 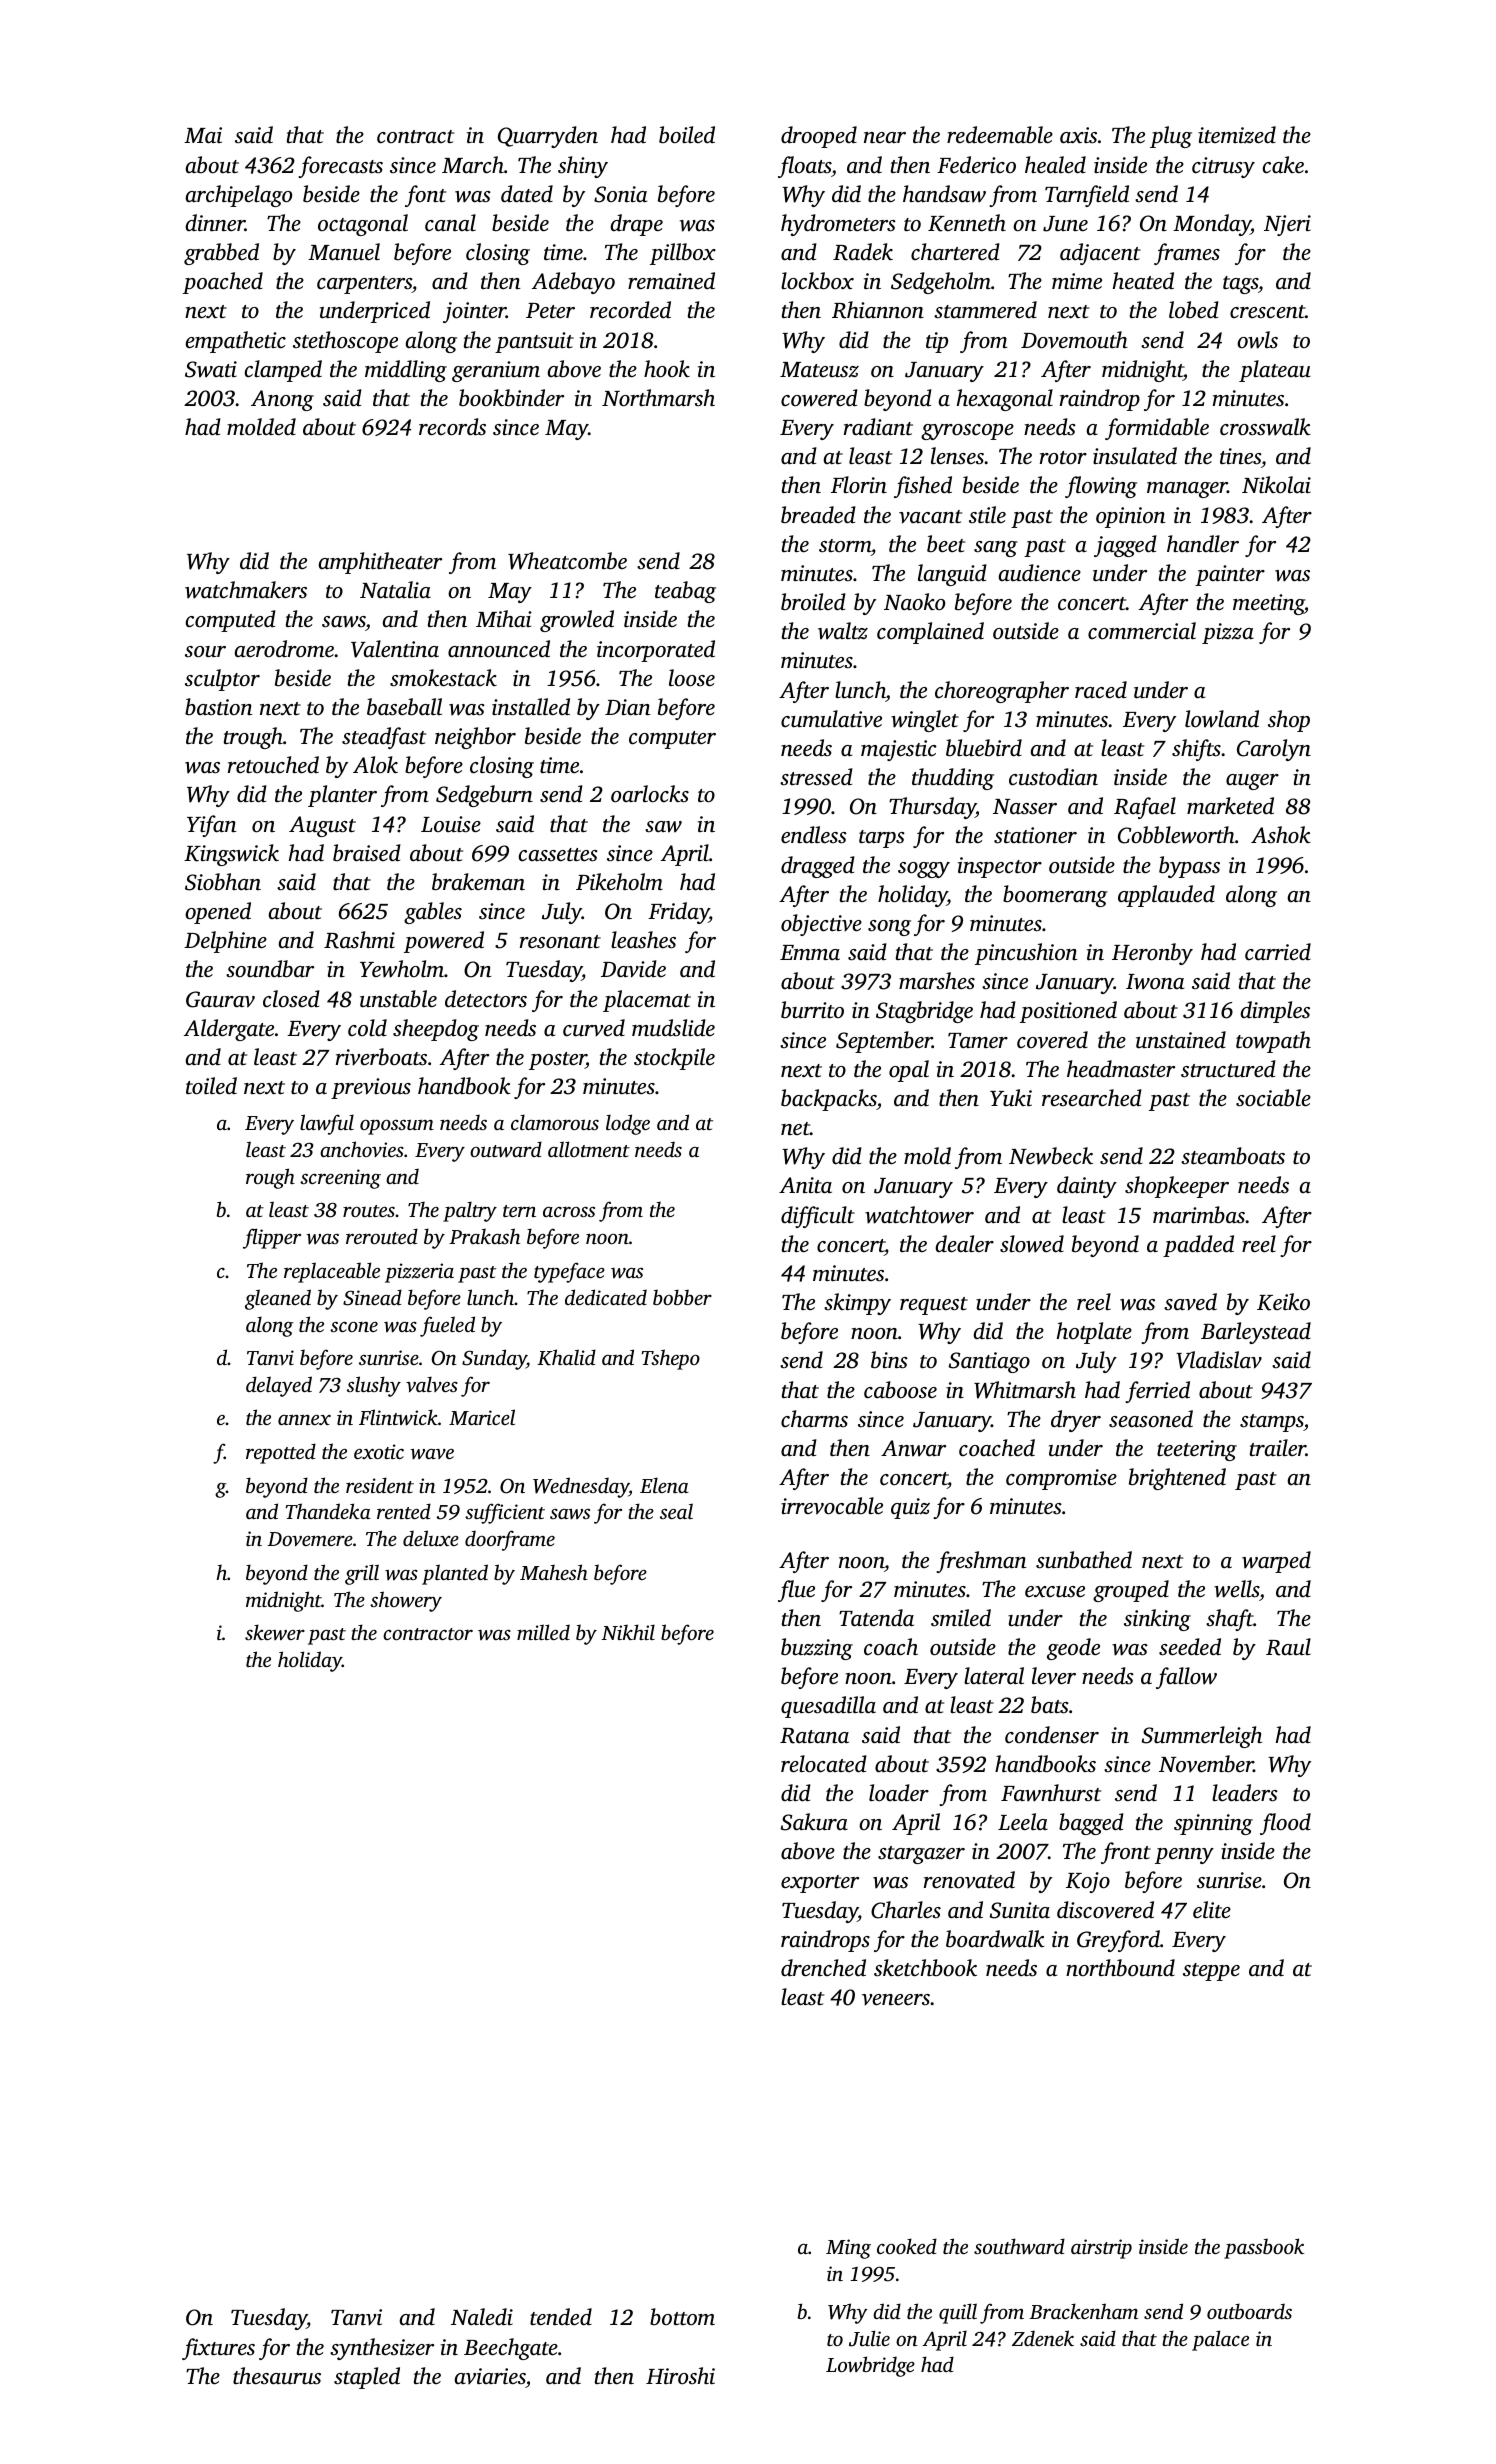 I want to click on saved, so click(x=1190, y=1302).
